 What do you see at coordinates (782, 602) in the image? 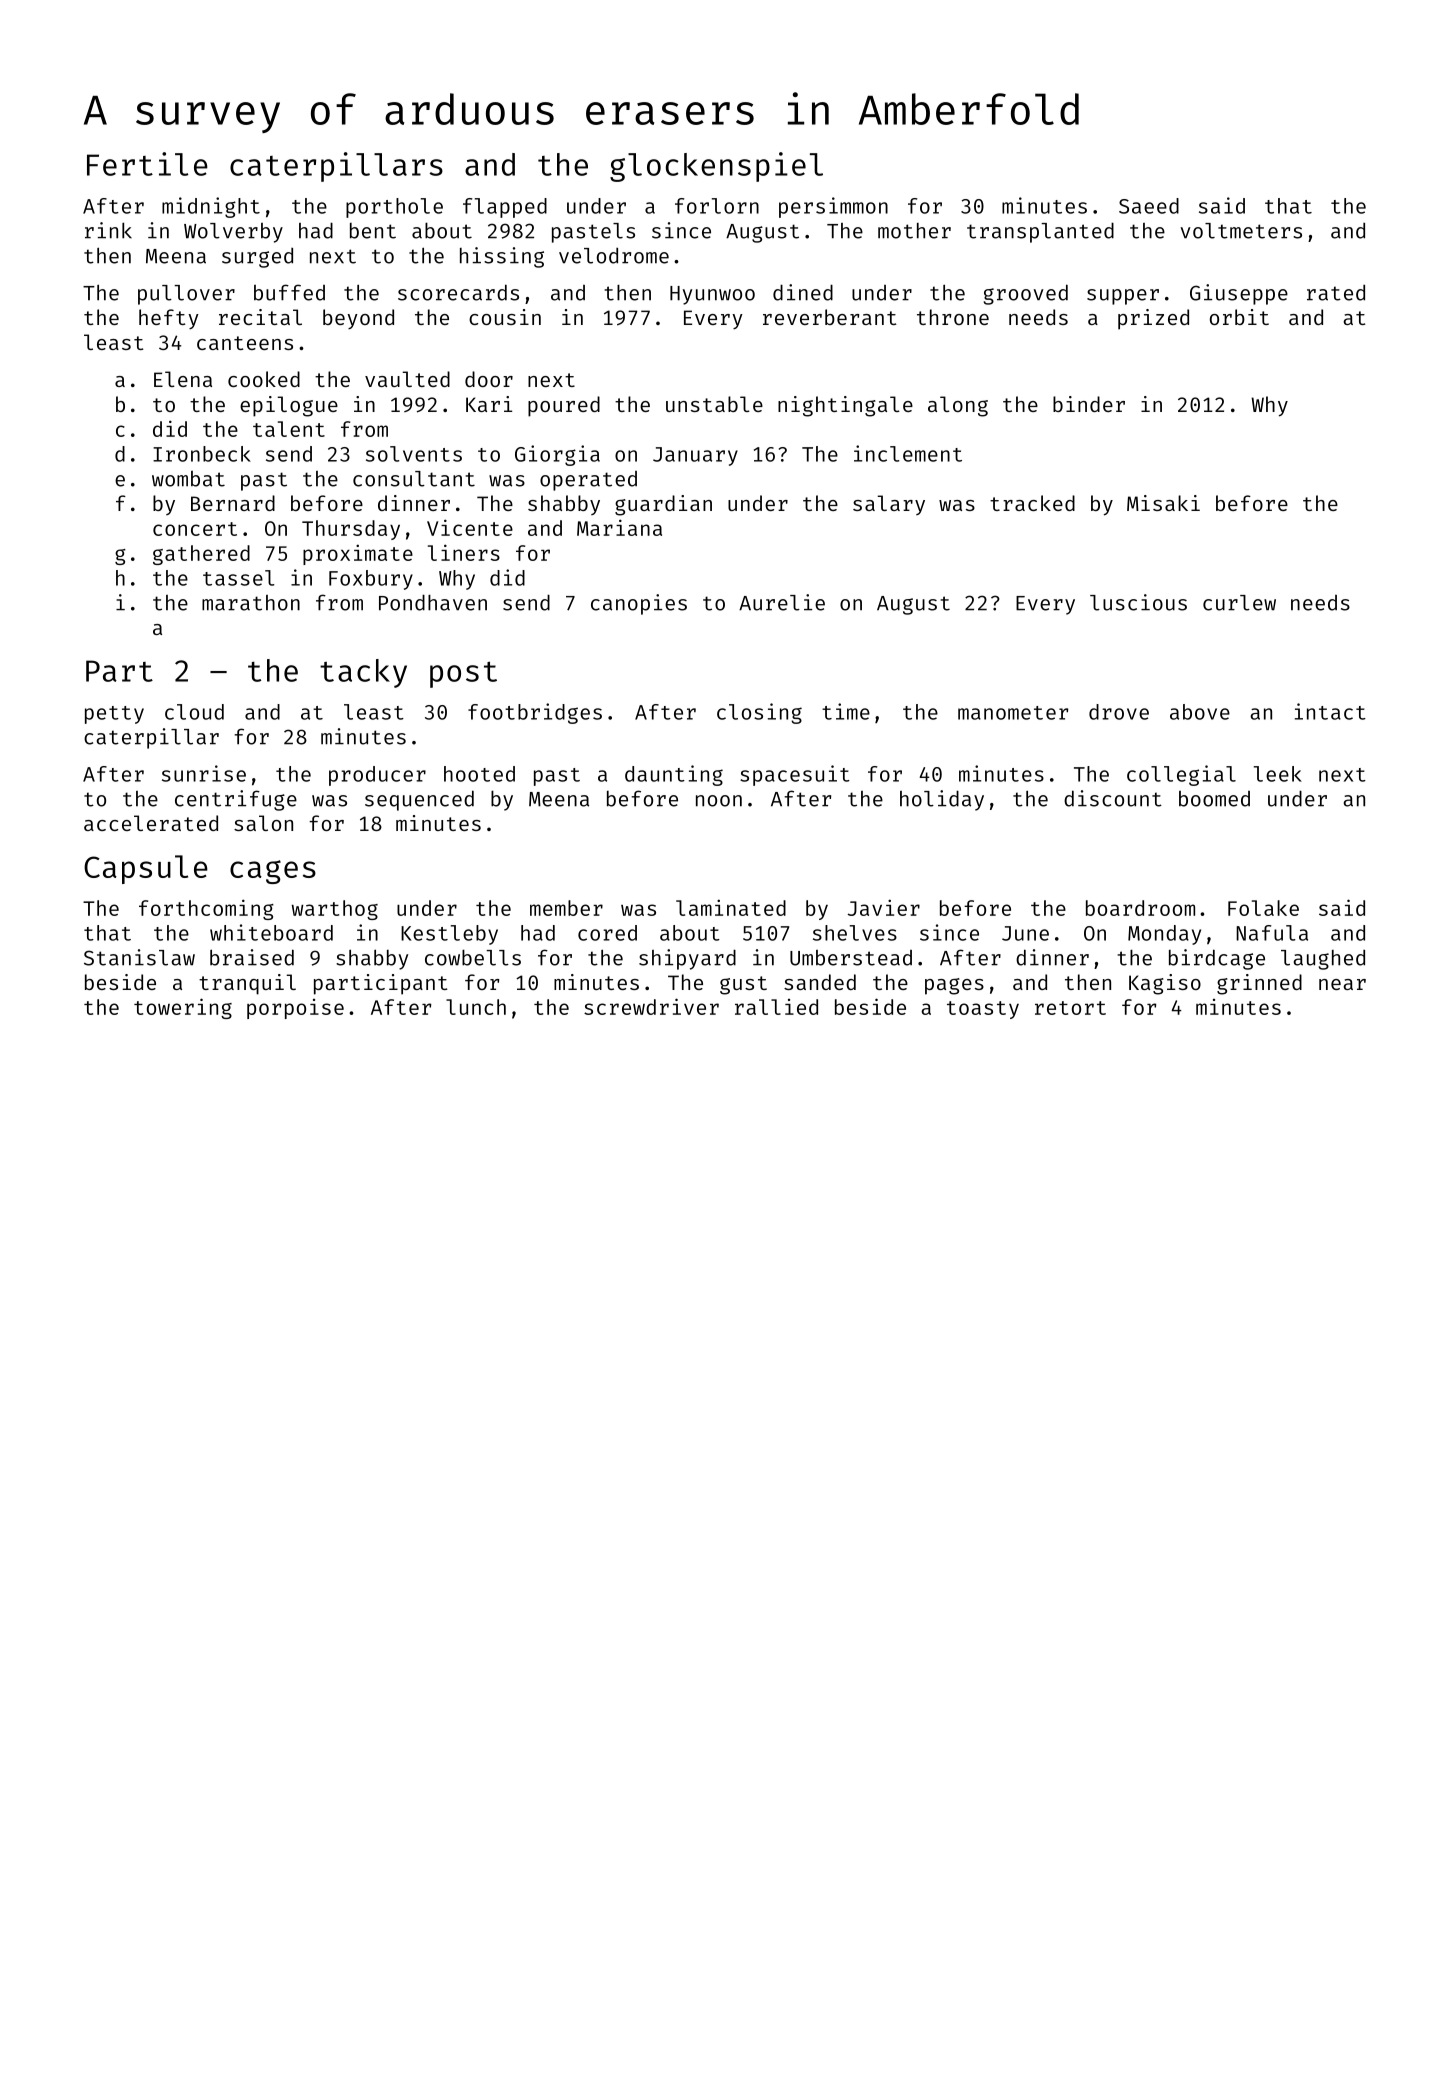
I see `Aurelie` at bounding box center [782, 602].
